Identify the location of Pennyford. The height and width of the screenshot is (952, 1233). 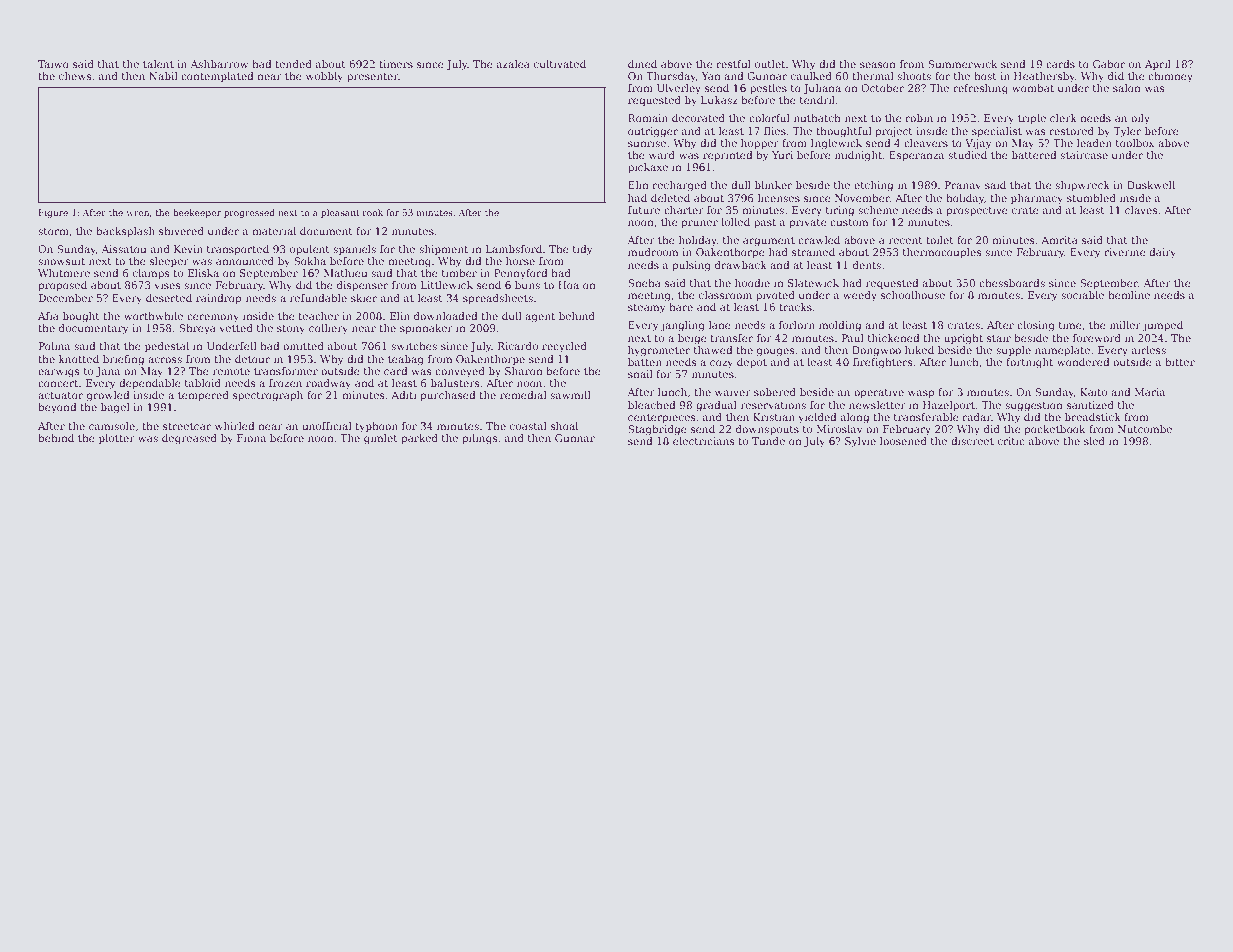
(520, 274).
